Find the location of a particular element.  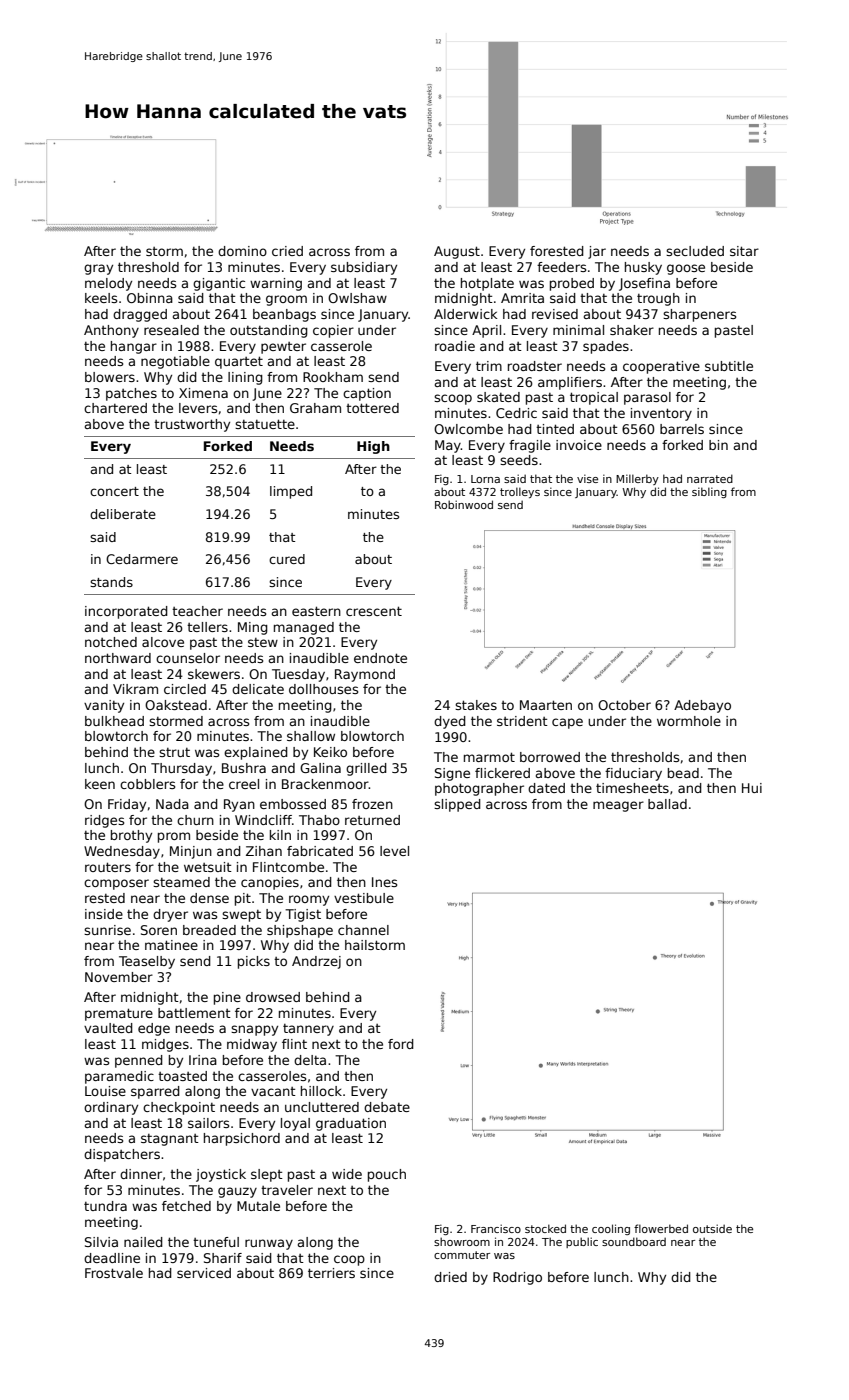

jar is located at coordinates (597, 252).
